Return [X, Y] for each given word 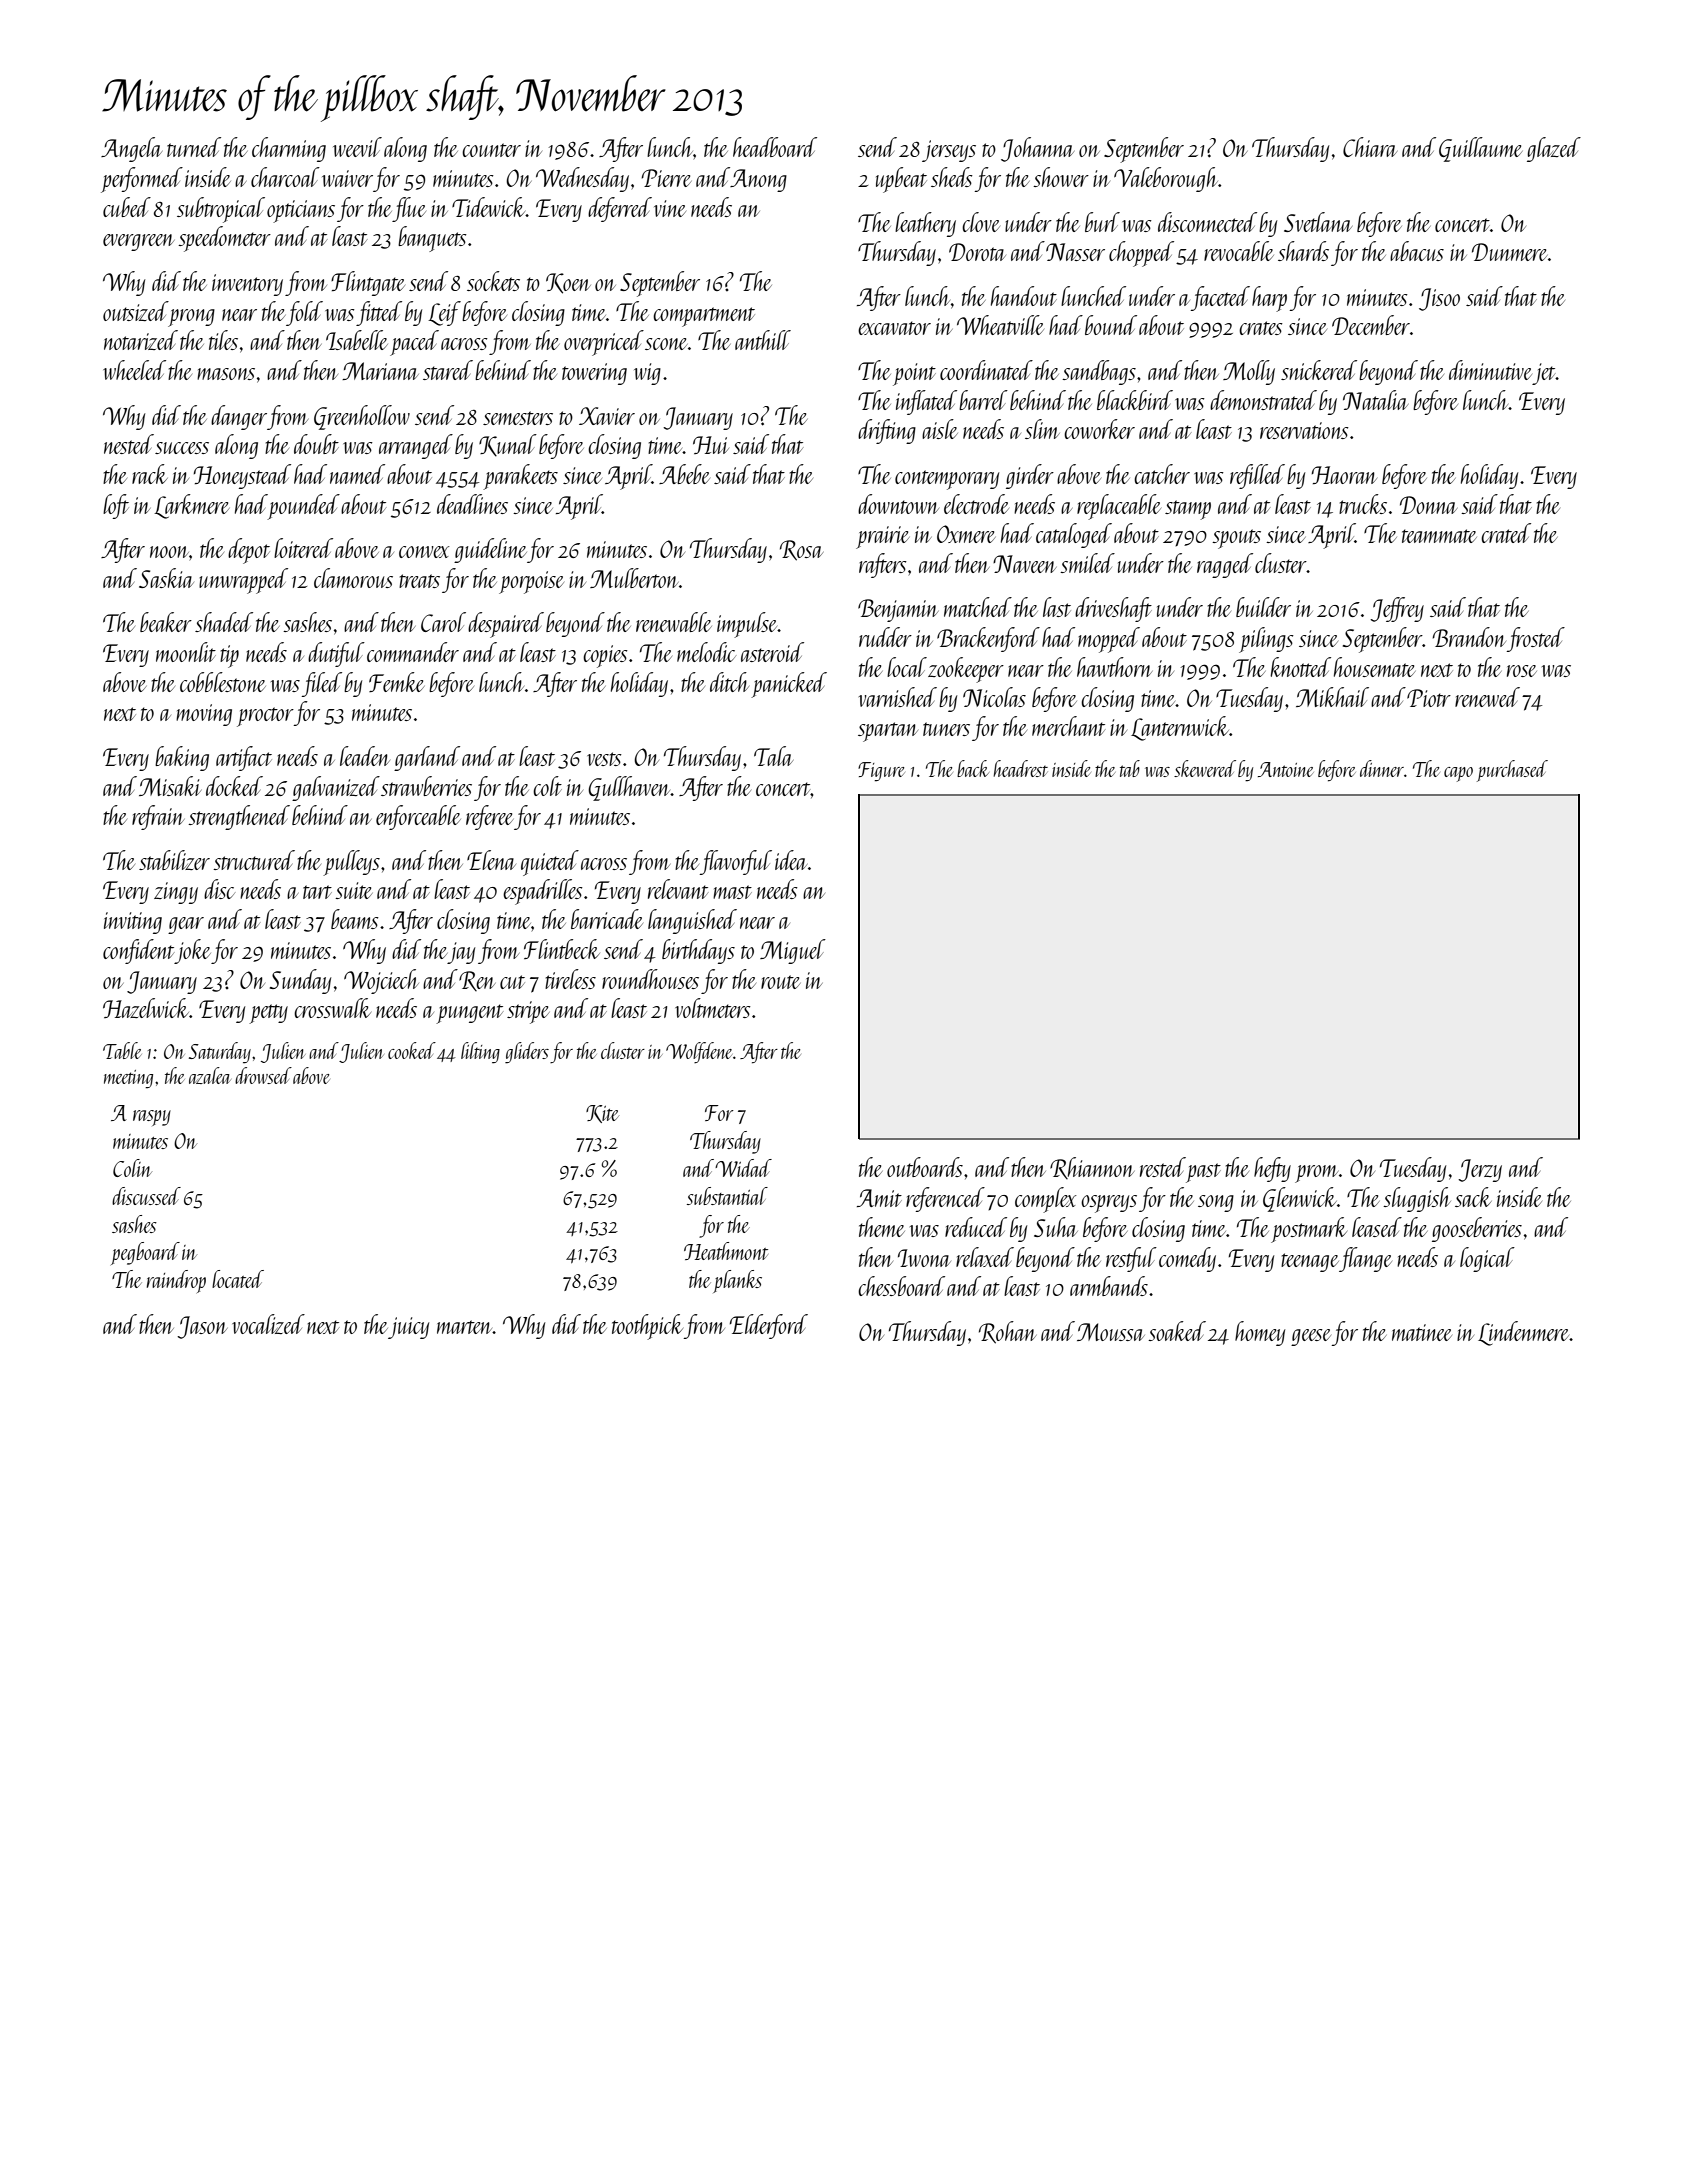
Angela [131, 149]
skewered [1205, 768]
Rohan [1008, 1332]
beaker [166, 622]
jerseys [949, 151]
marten [465, 1327]
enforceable [418, 817]
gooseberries [1477, 1229]
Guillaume [1481, 149]
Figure [881, 772]
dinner [1382, 768]
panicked [789, 685]
